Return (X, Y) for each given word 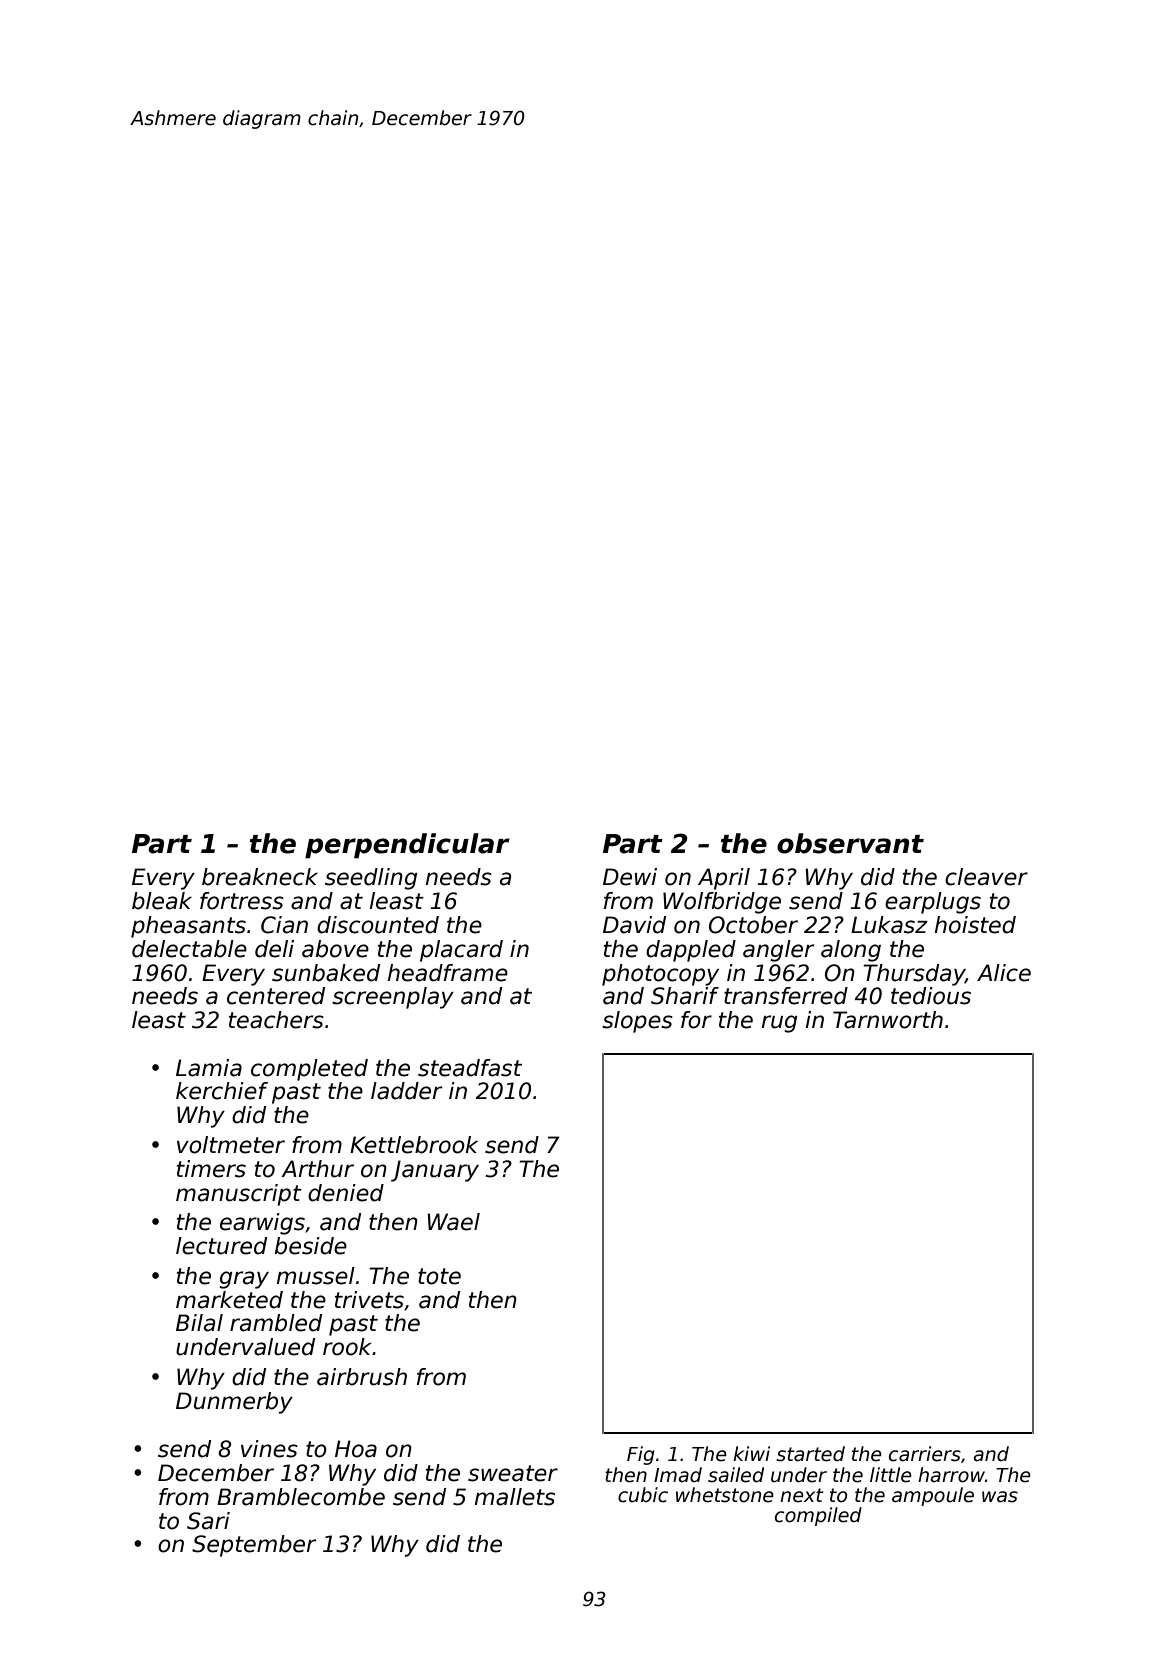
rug (779, 1024)
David (634, 925)
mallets (515, 1497)
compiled (818, 1516)
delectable (189, 949)
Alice (1004, 973)
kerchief (222, 1091)
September (254, 1546)
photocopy (660, 975)
